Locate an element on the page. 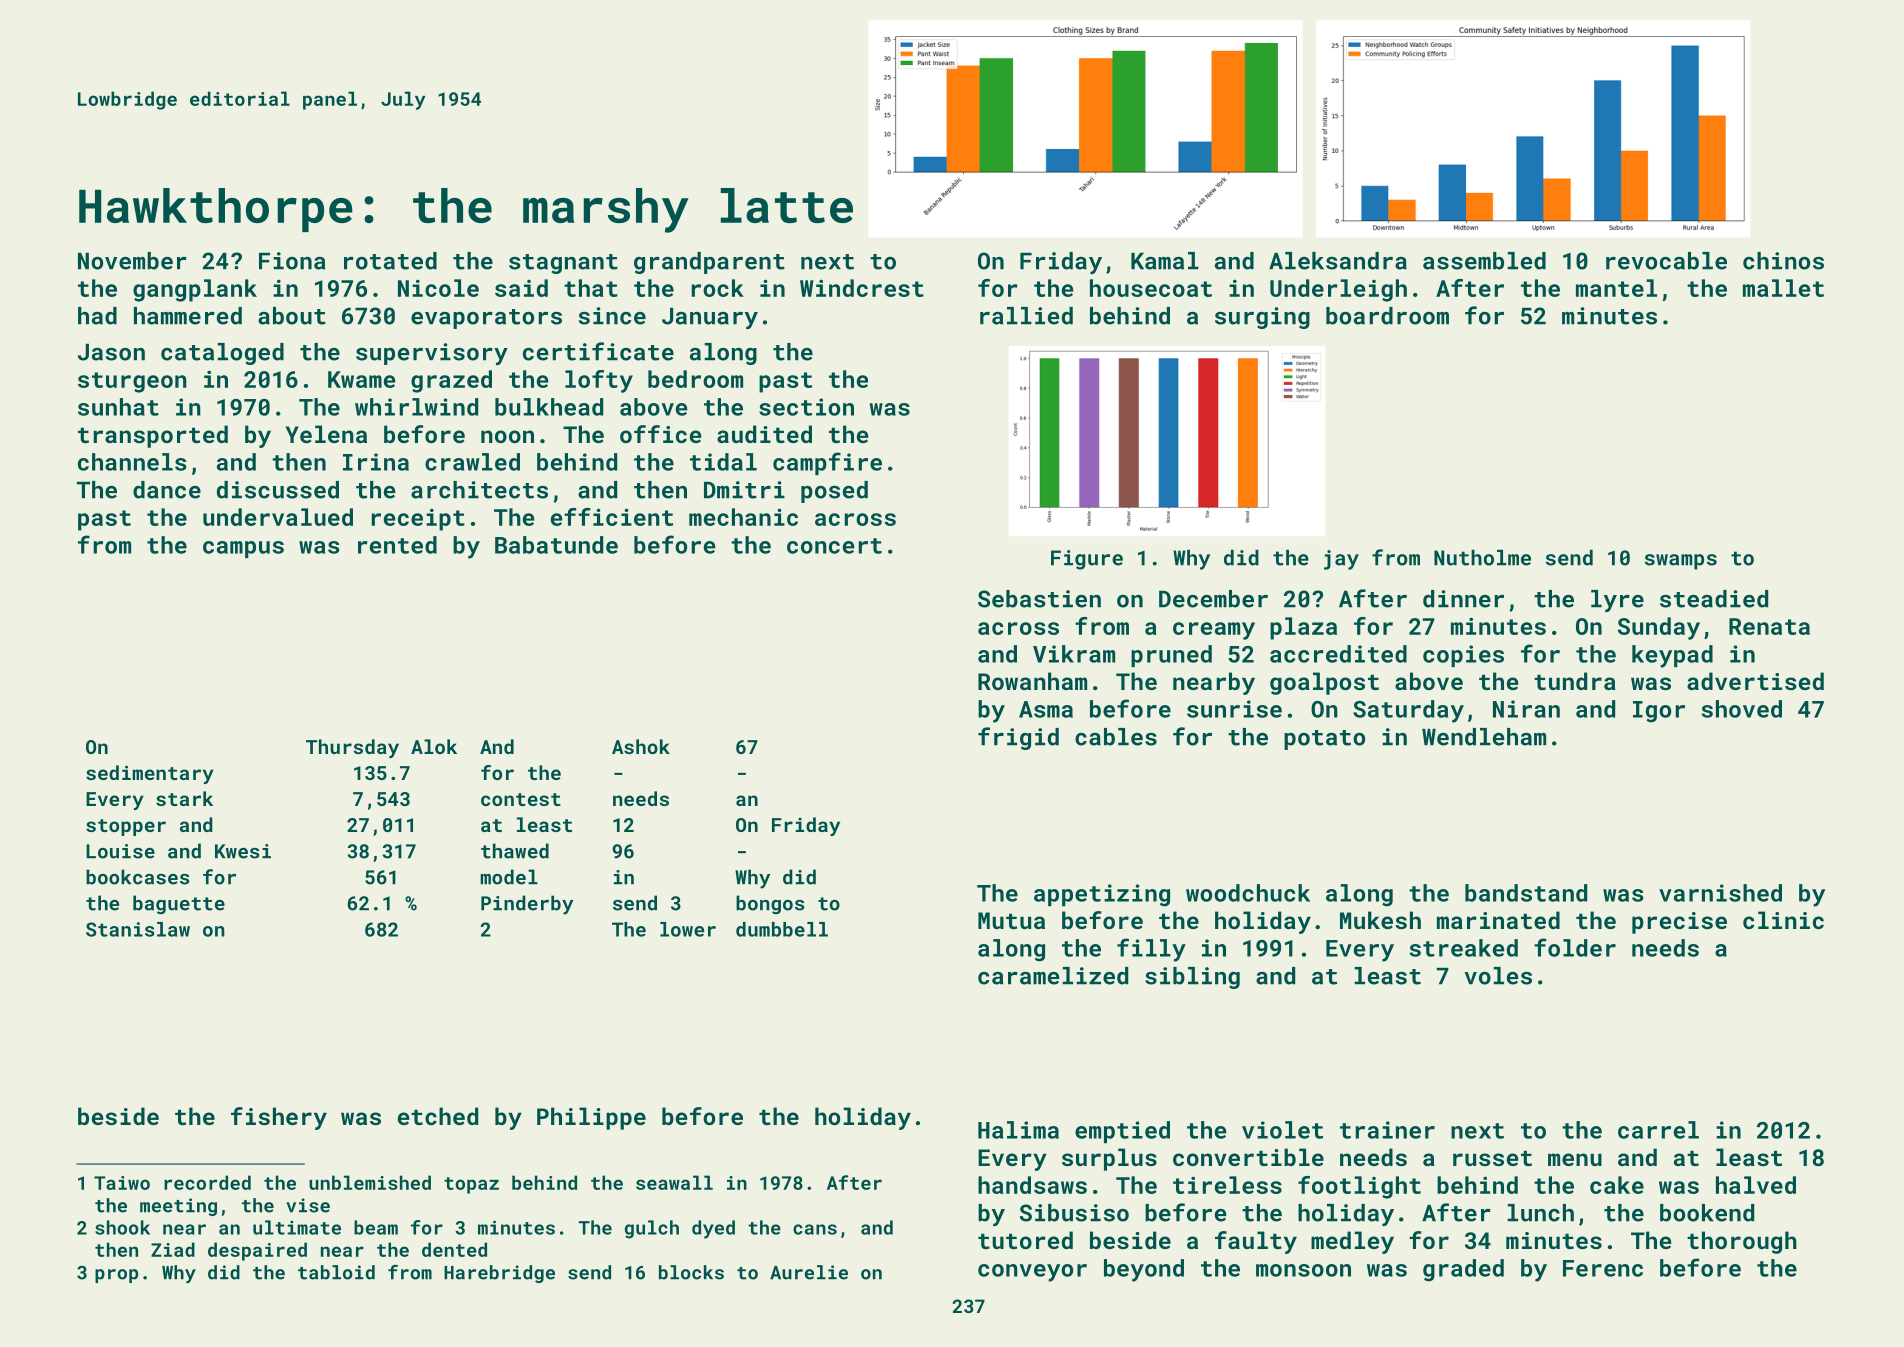  varnished is located at coordinates (1720, 893).
